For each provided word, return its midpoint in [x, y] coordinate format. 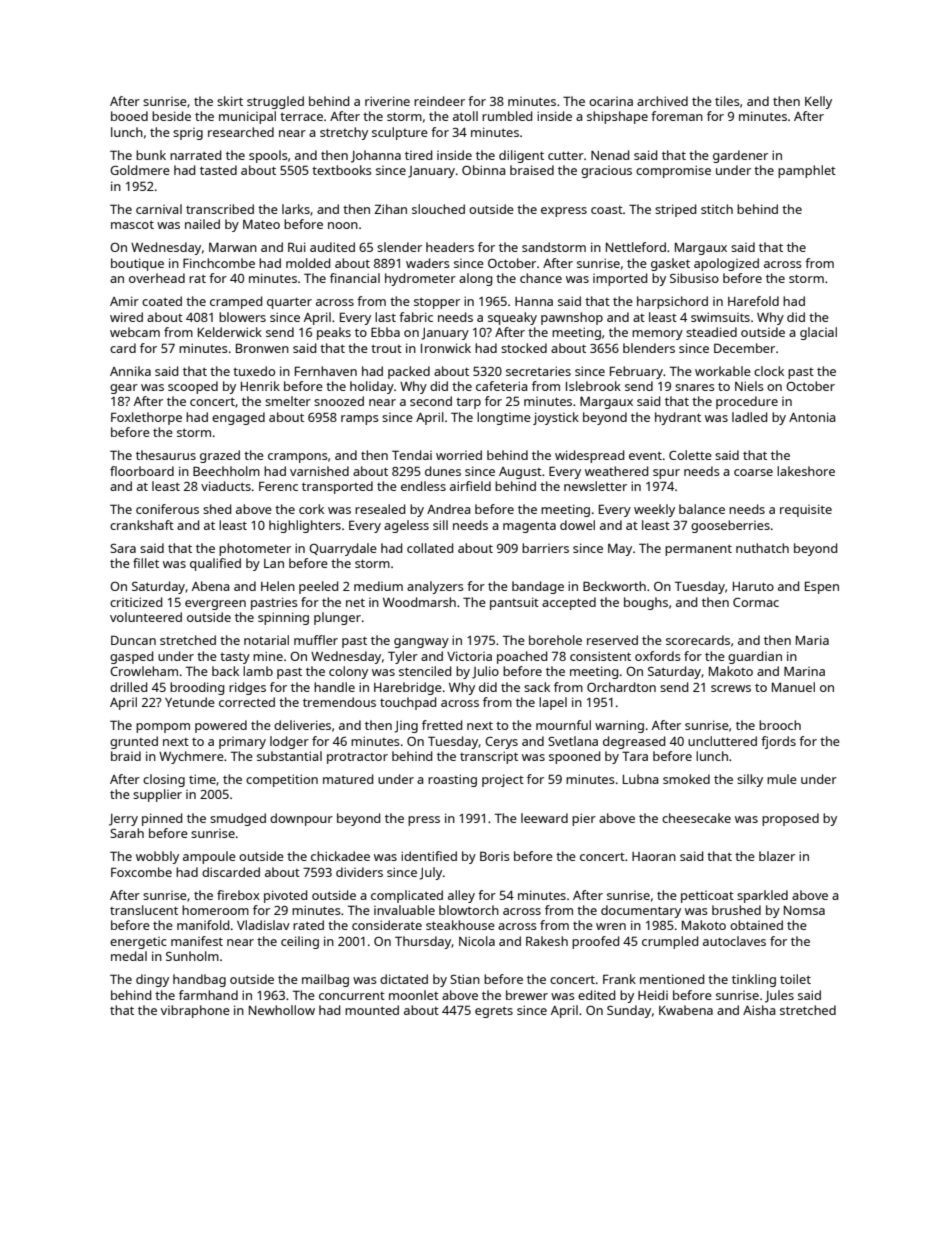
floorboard [142, 471]
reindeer [439, 101]
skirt [230, 101]
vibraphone [195, 1011]
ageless [406, 526]
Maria [812, 640]
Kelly [818, 102]
